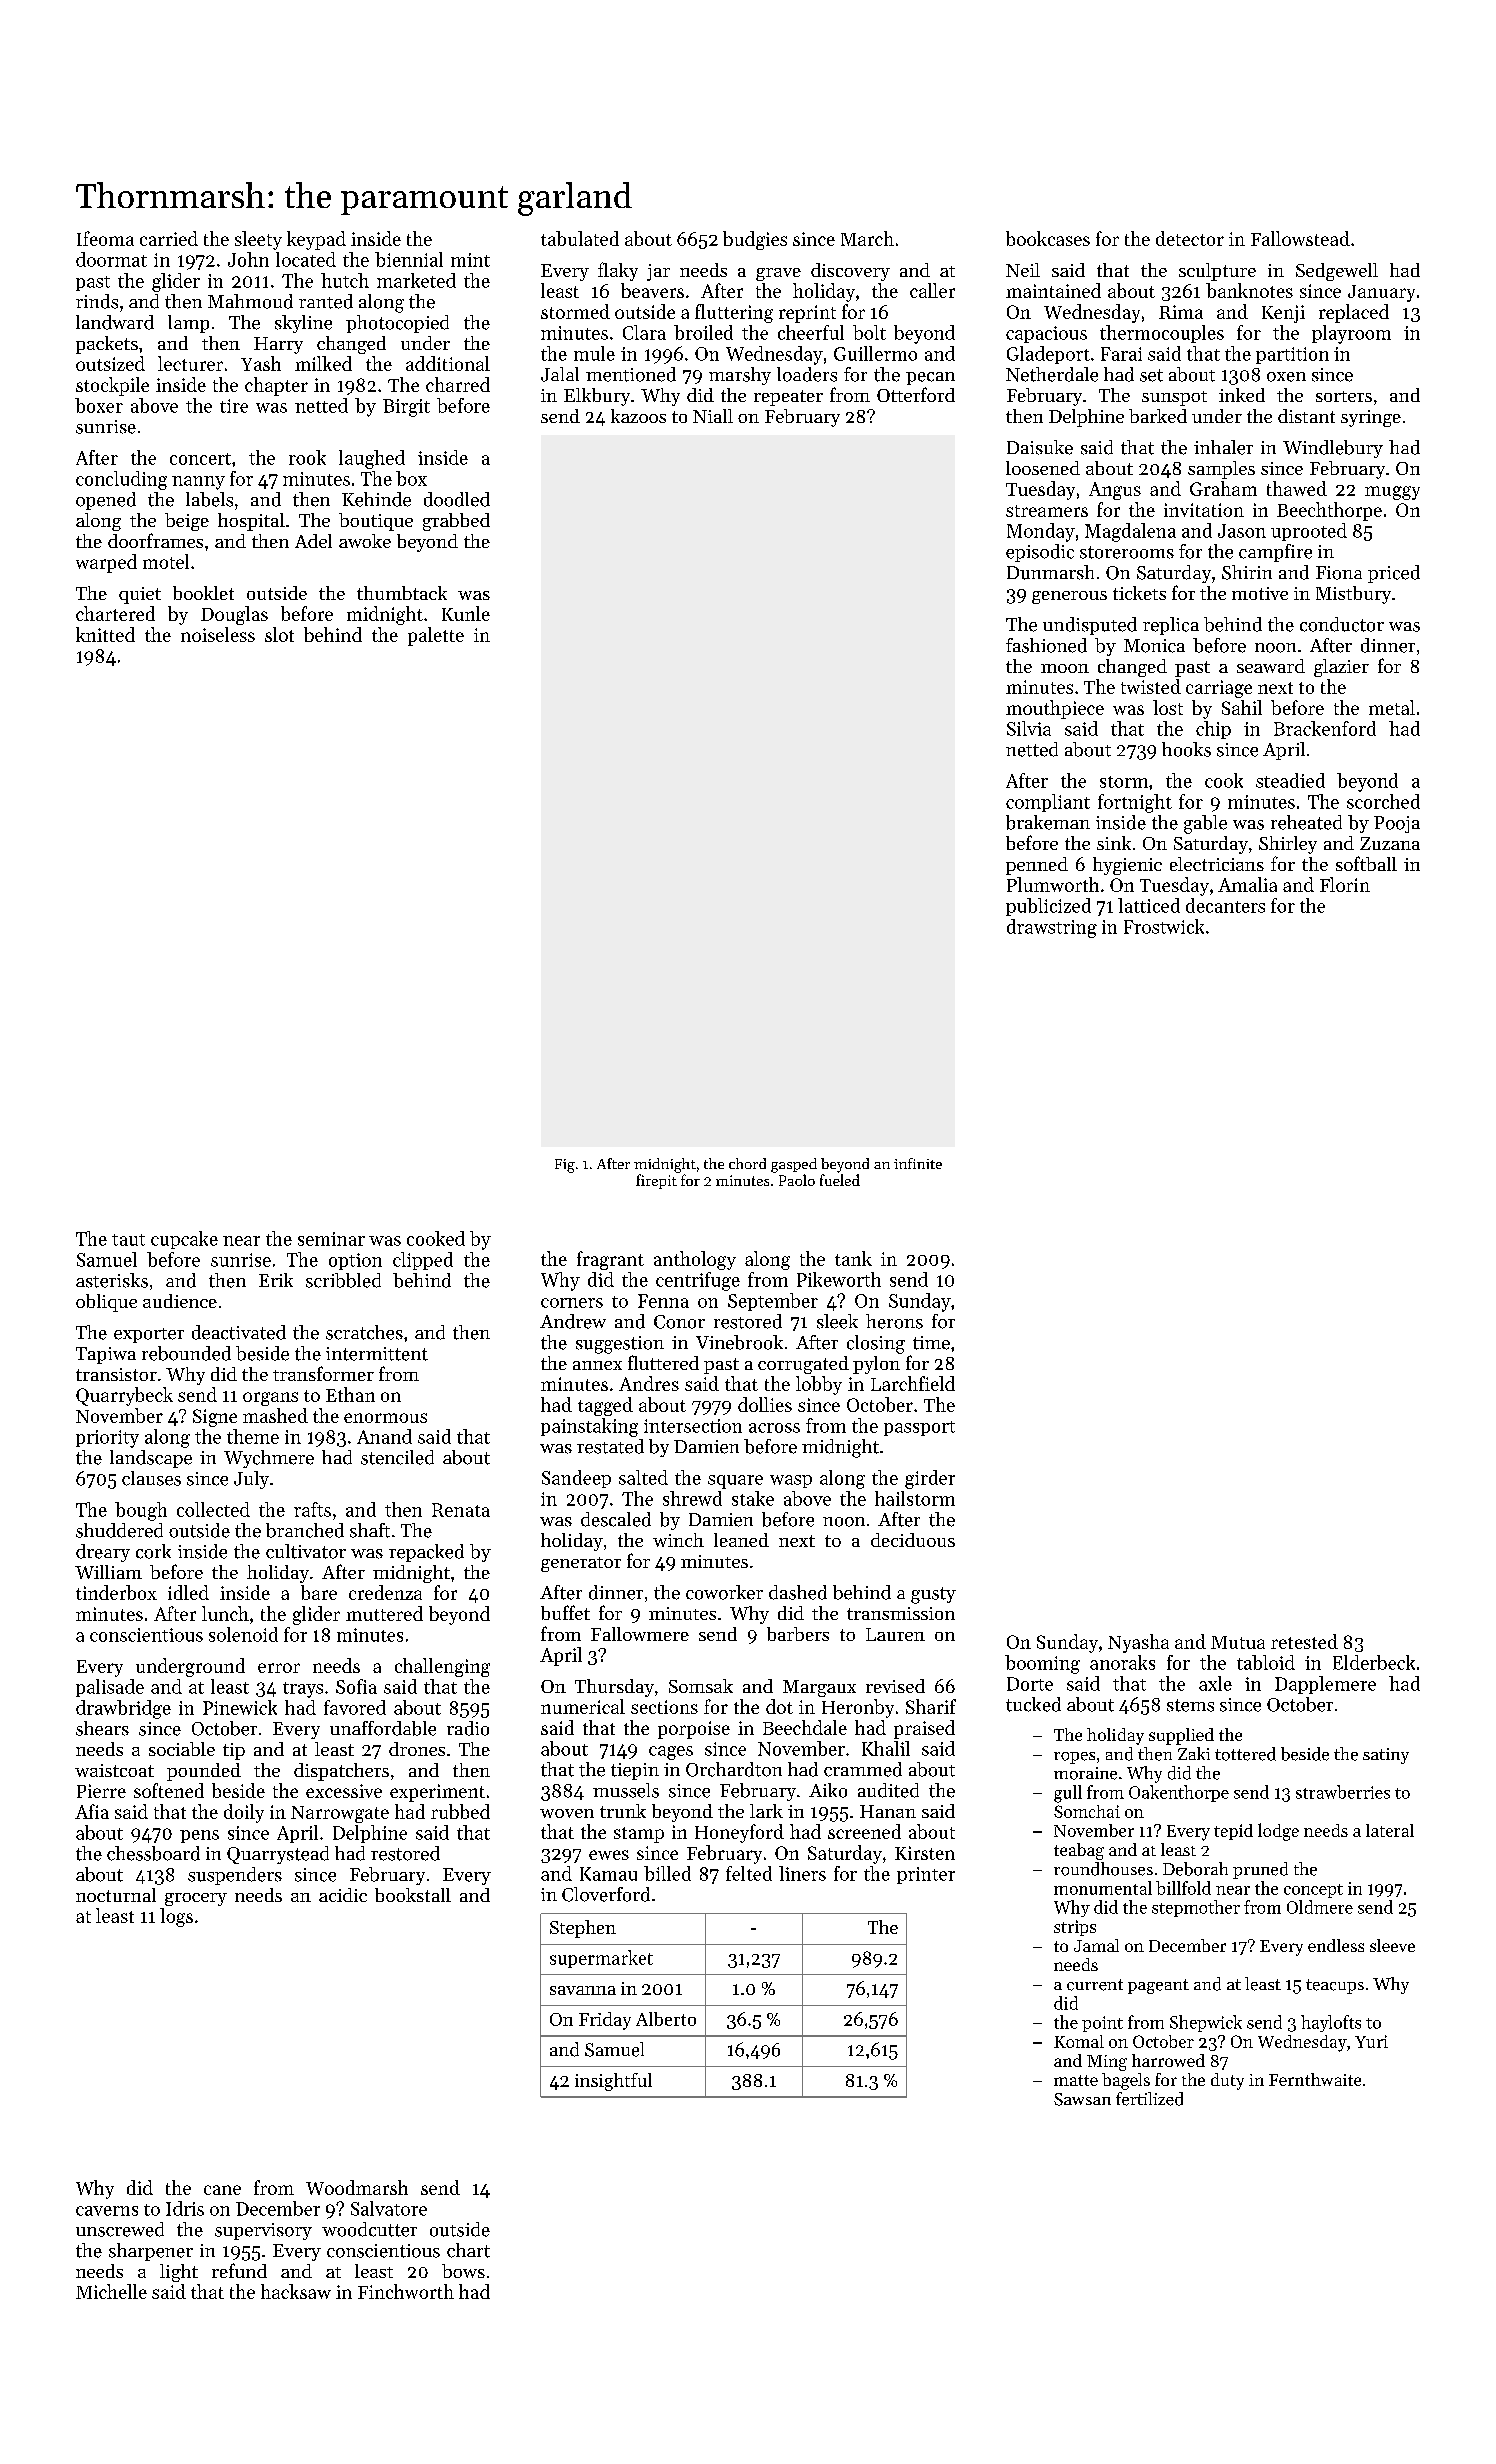 The width and height of the screenshot is (1496, 2464). Describe the element at coordinates (1345, 884) in the screenshot. I see `Florin` at that location.
